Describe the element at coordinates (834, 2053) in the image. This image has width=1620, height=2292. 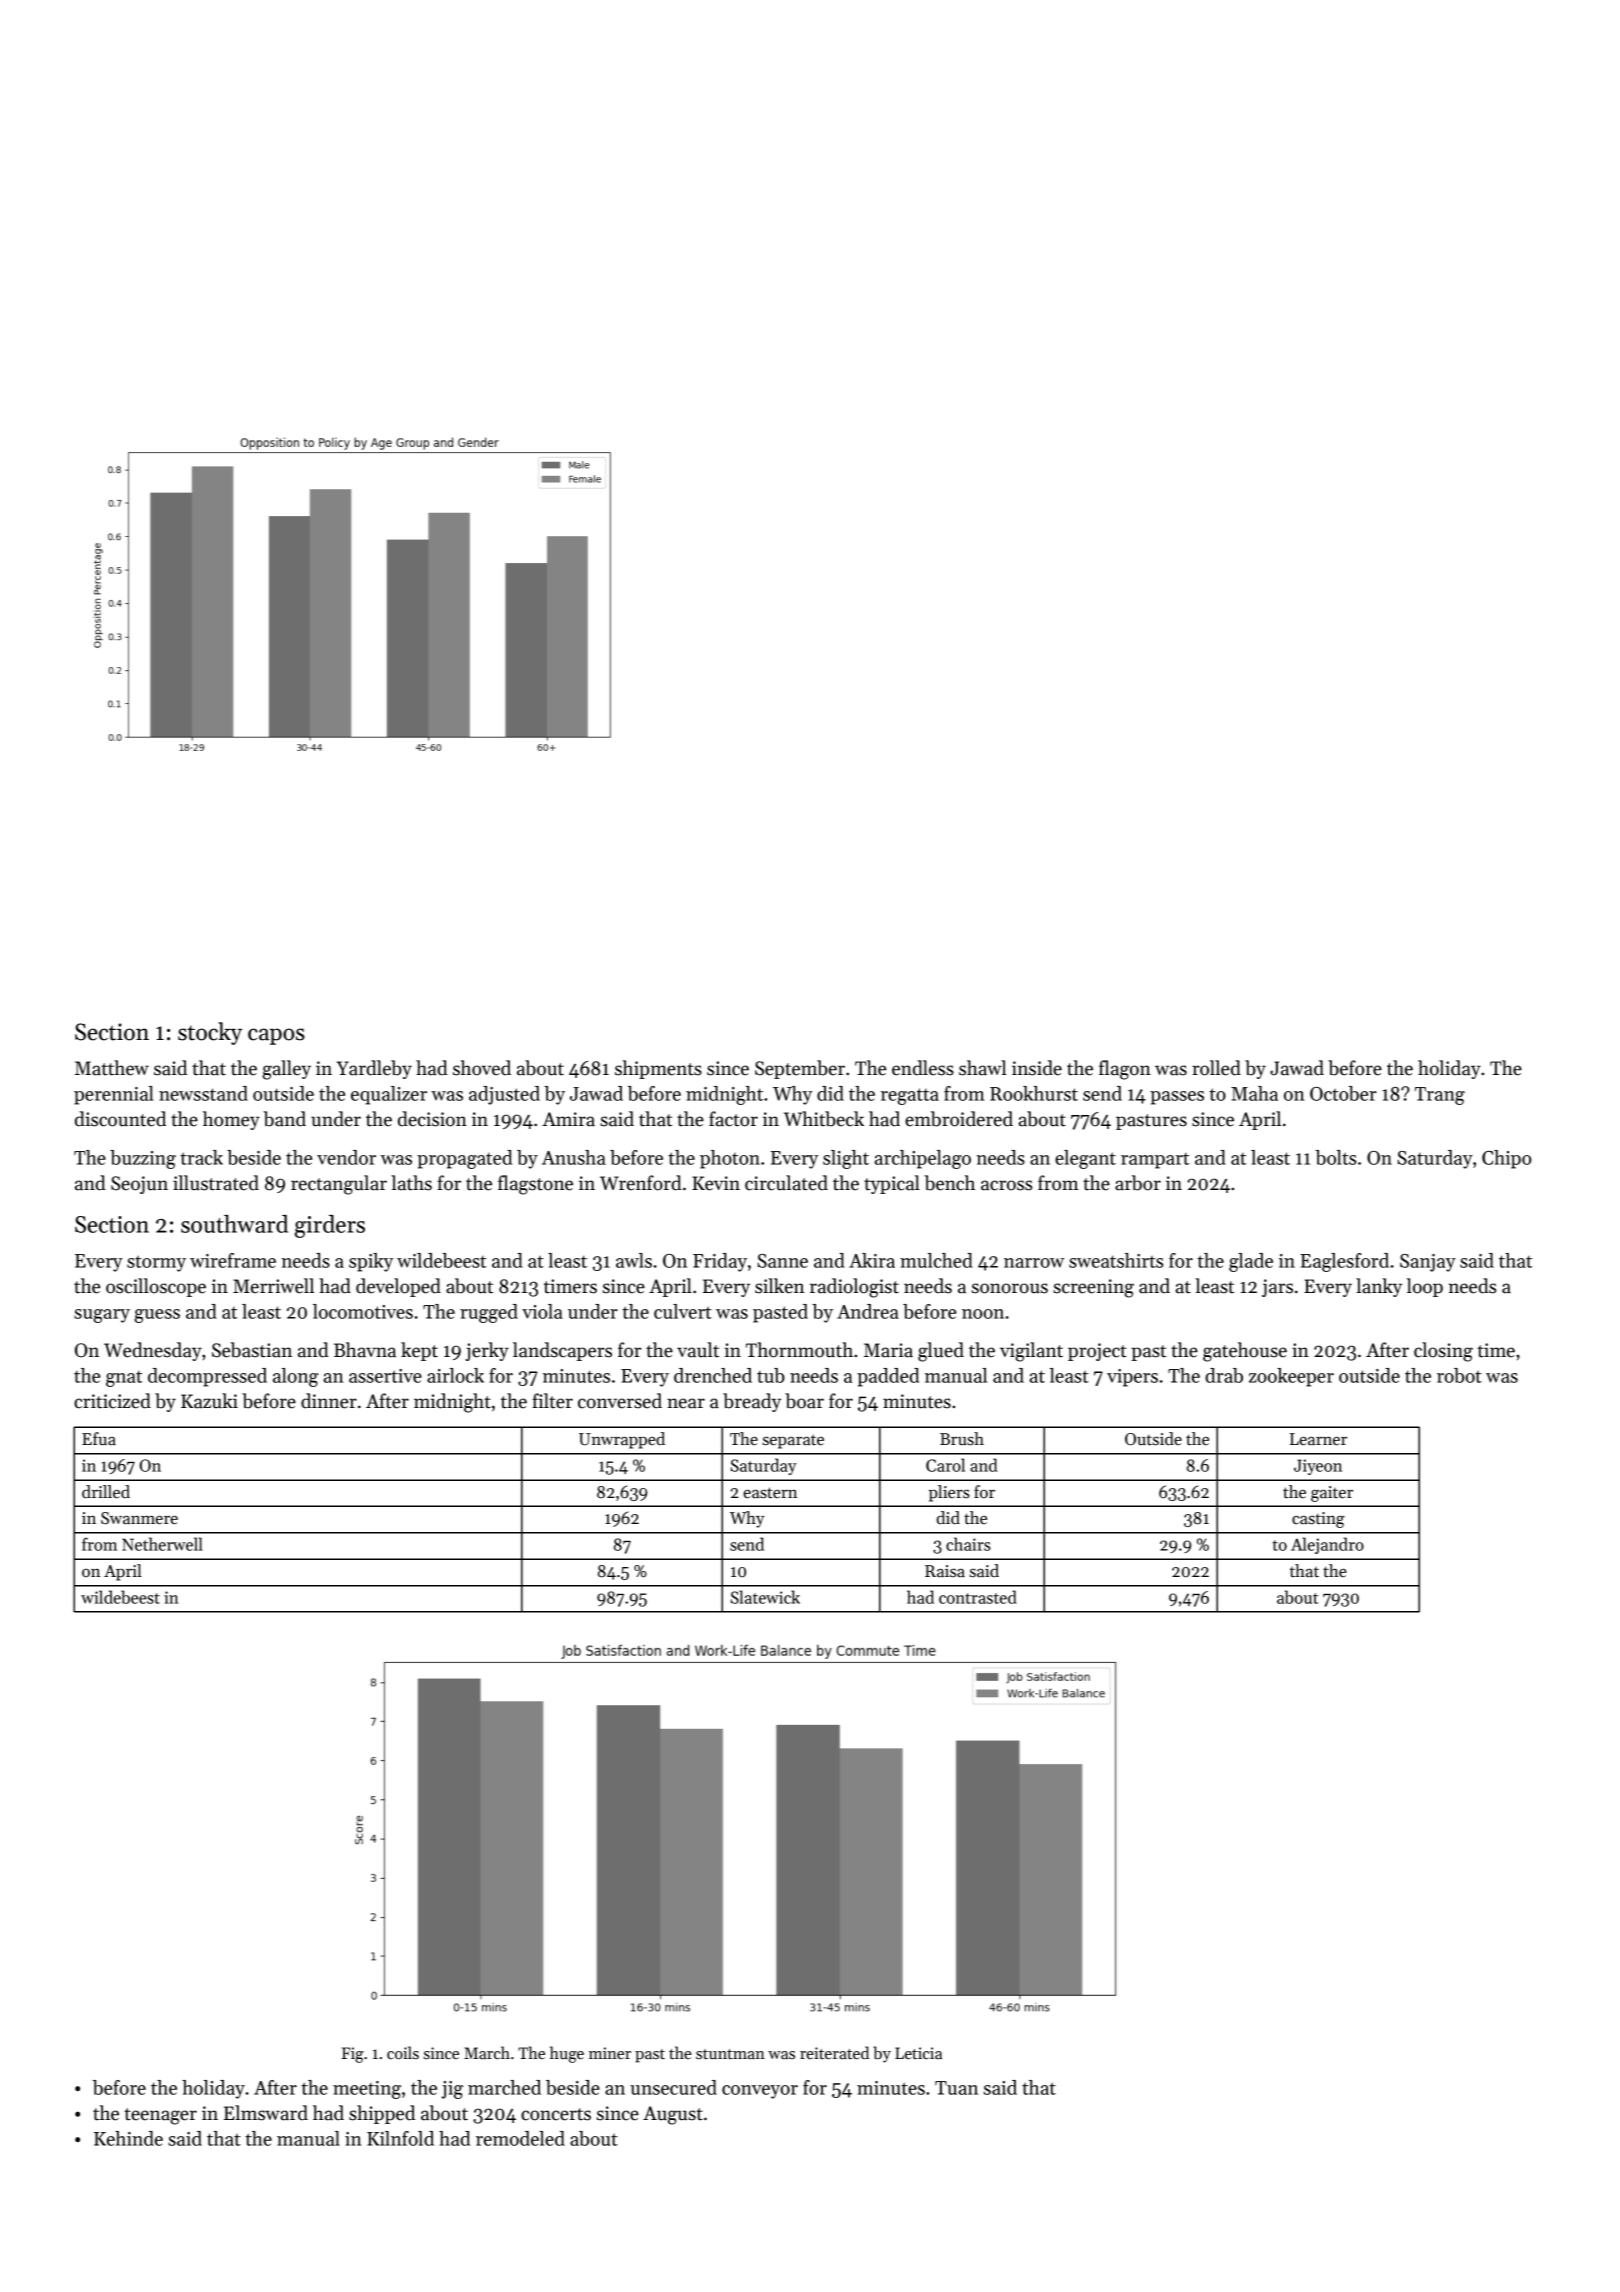
I see `reiterated` at that location.
